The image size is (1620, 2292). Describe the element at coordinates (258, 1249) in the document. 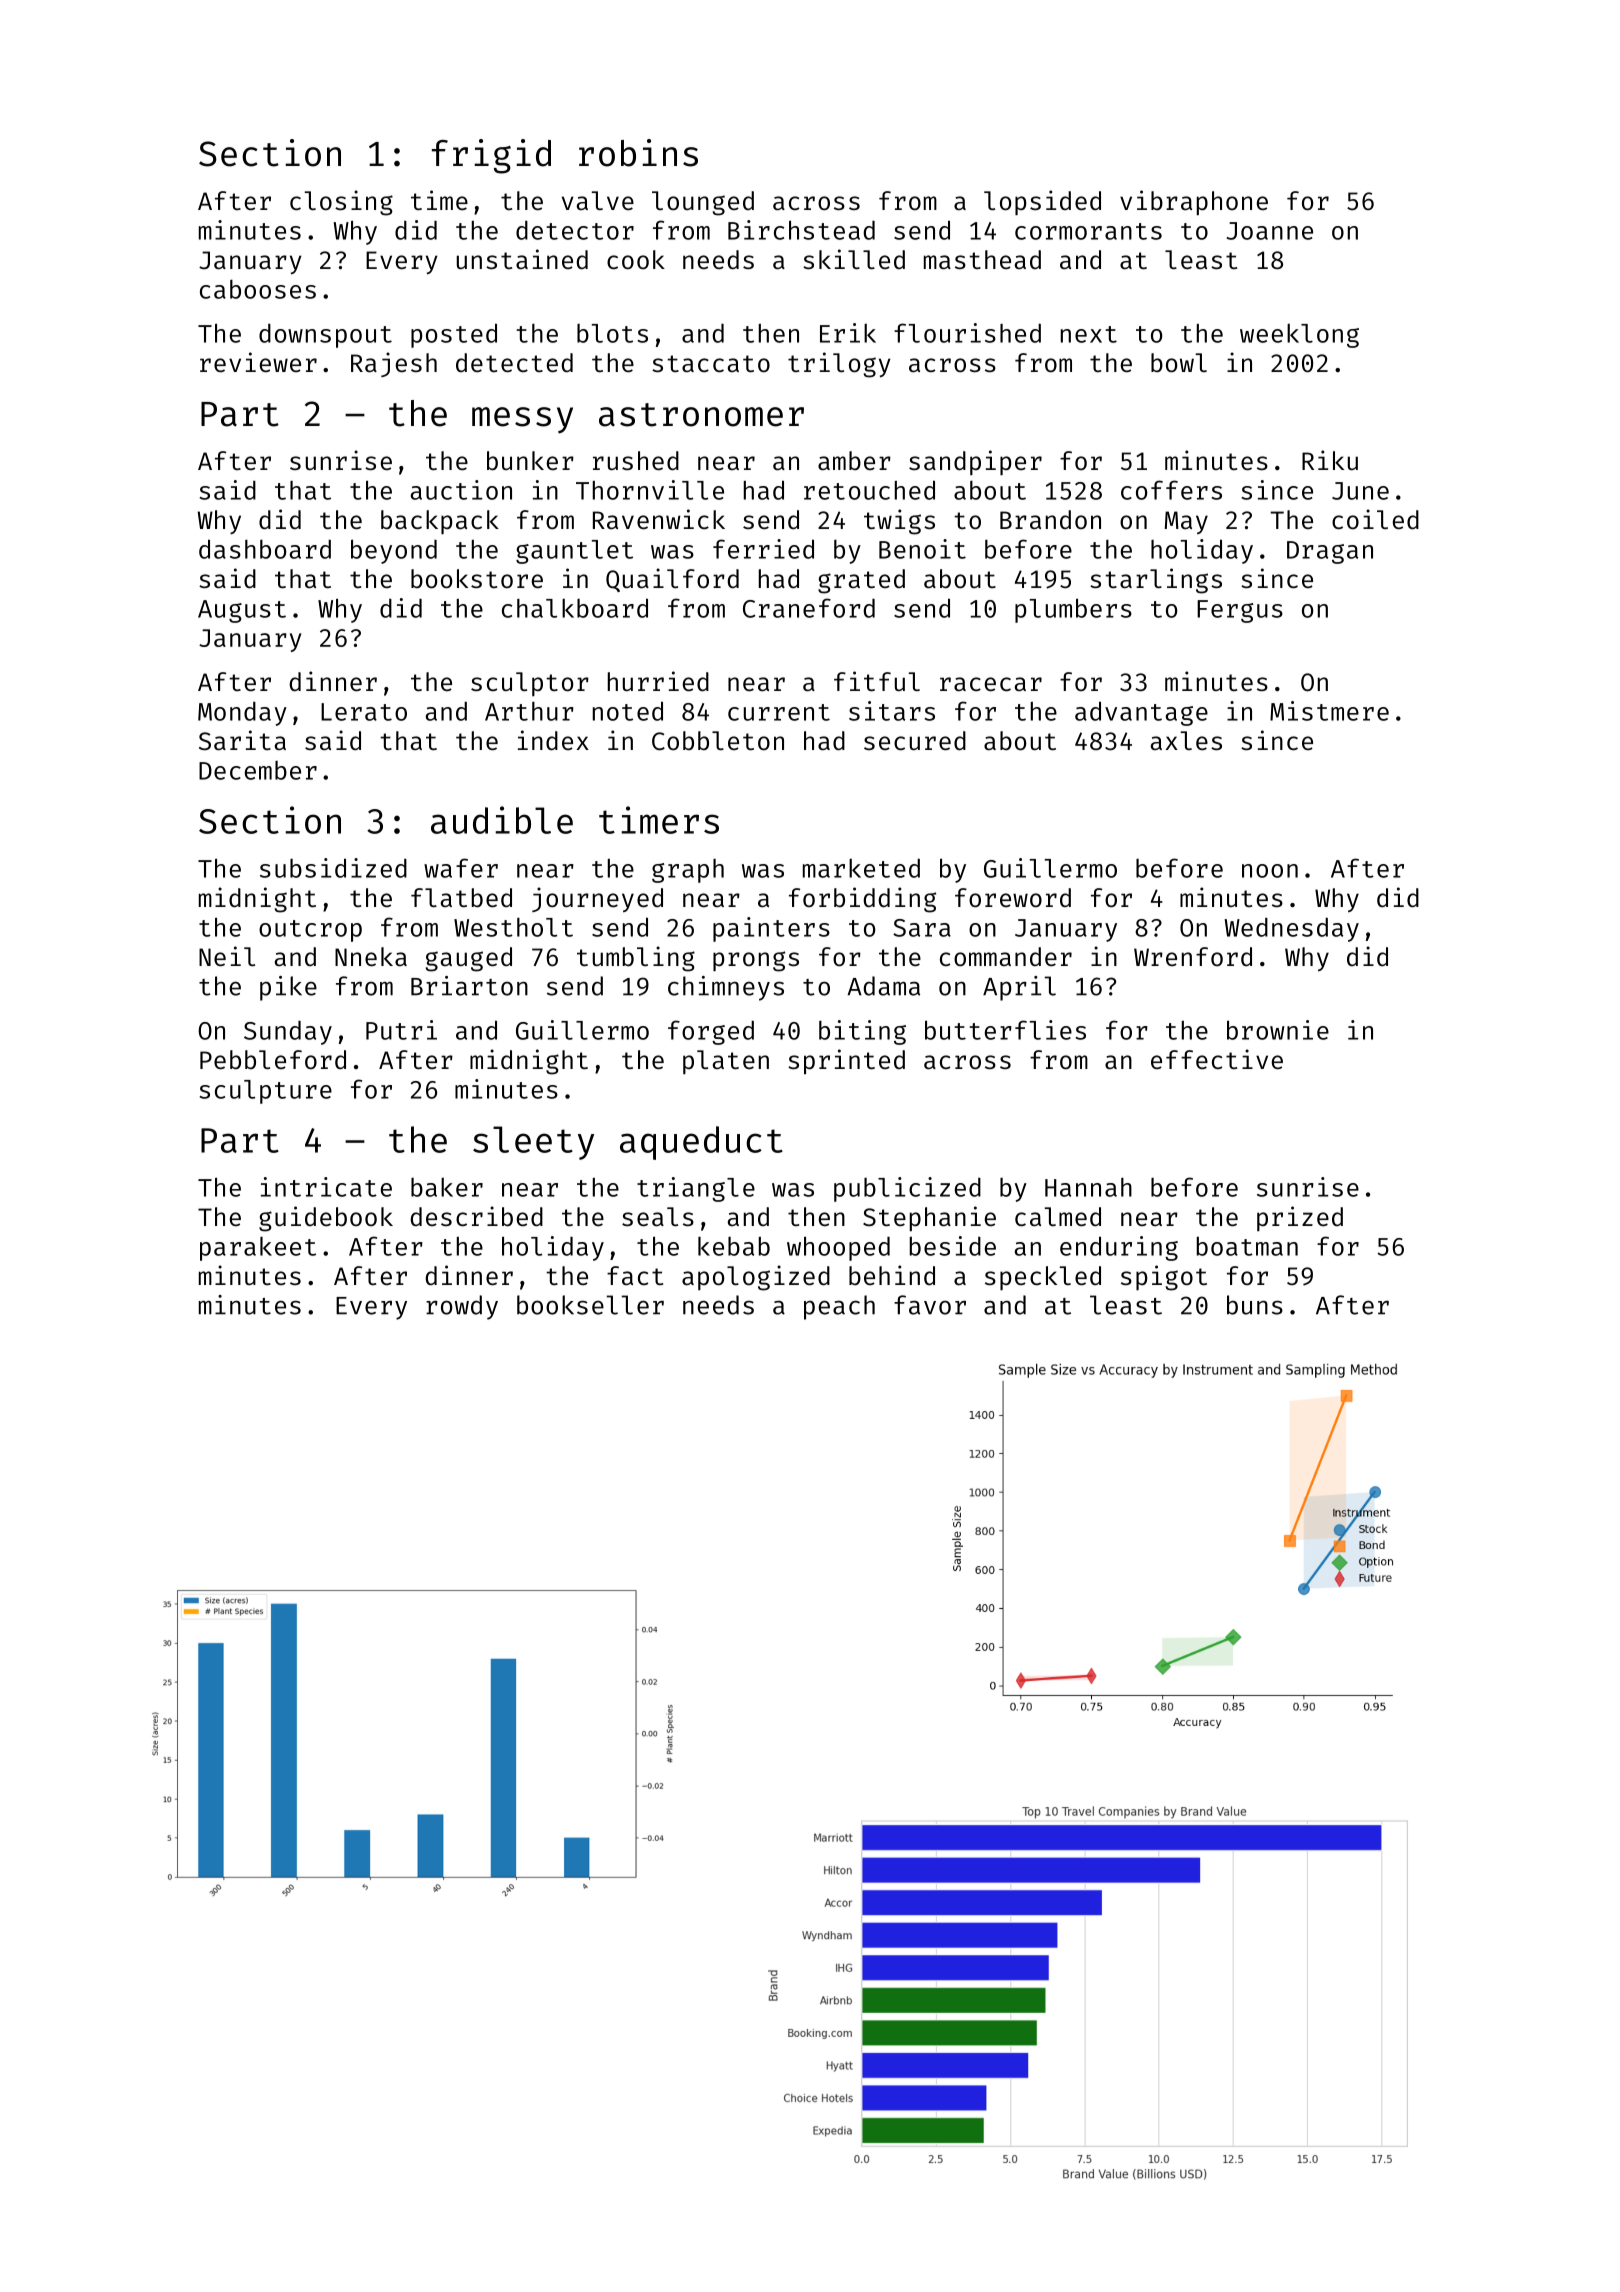

I see `parakeet` at that location.
